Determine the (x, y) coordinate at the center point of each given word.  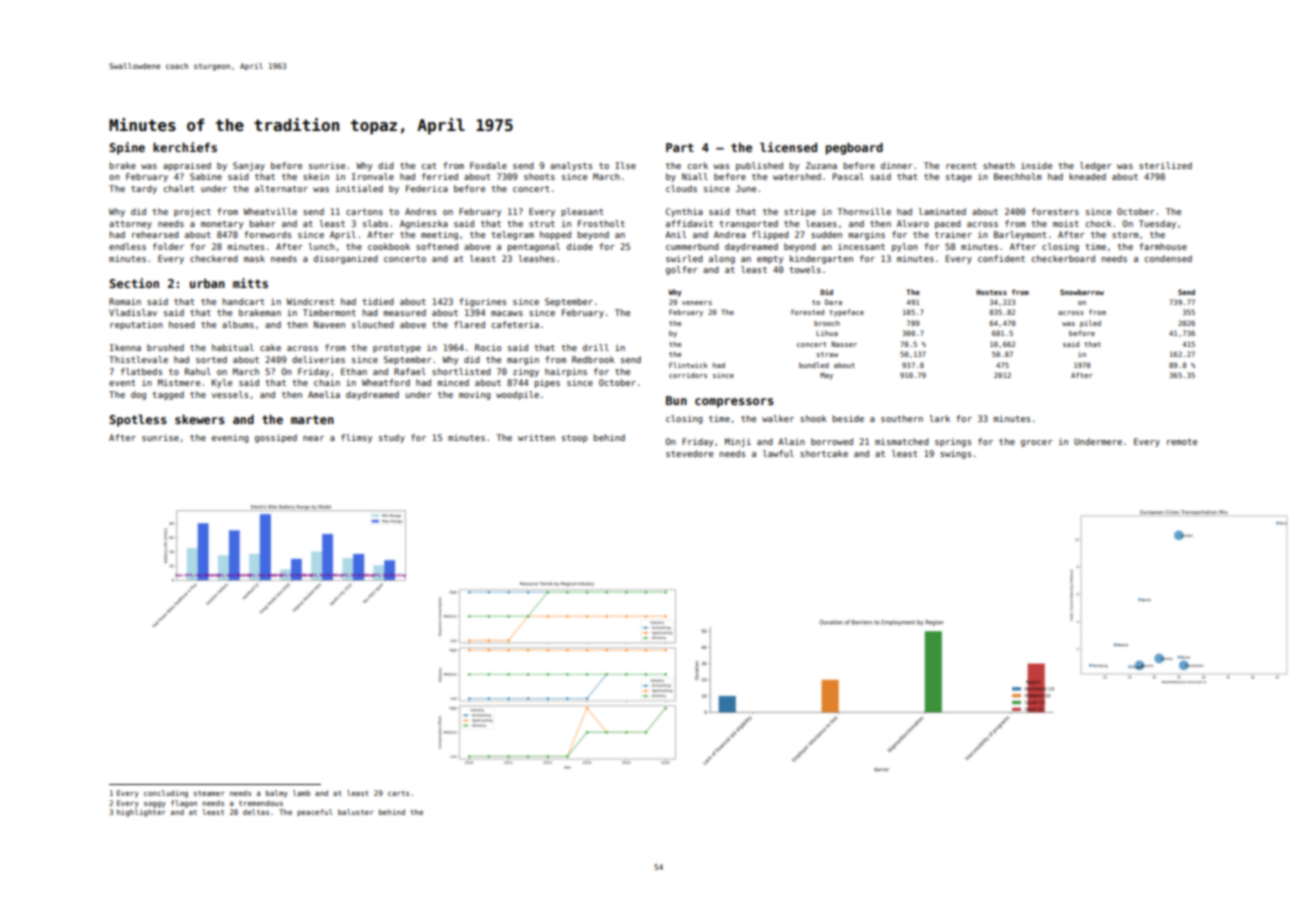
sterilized (1165, 165)
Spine (127, 148)
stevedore (689, 453)
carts (398, 793)
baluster (356, 812)
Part (680, 147)
